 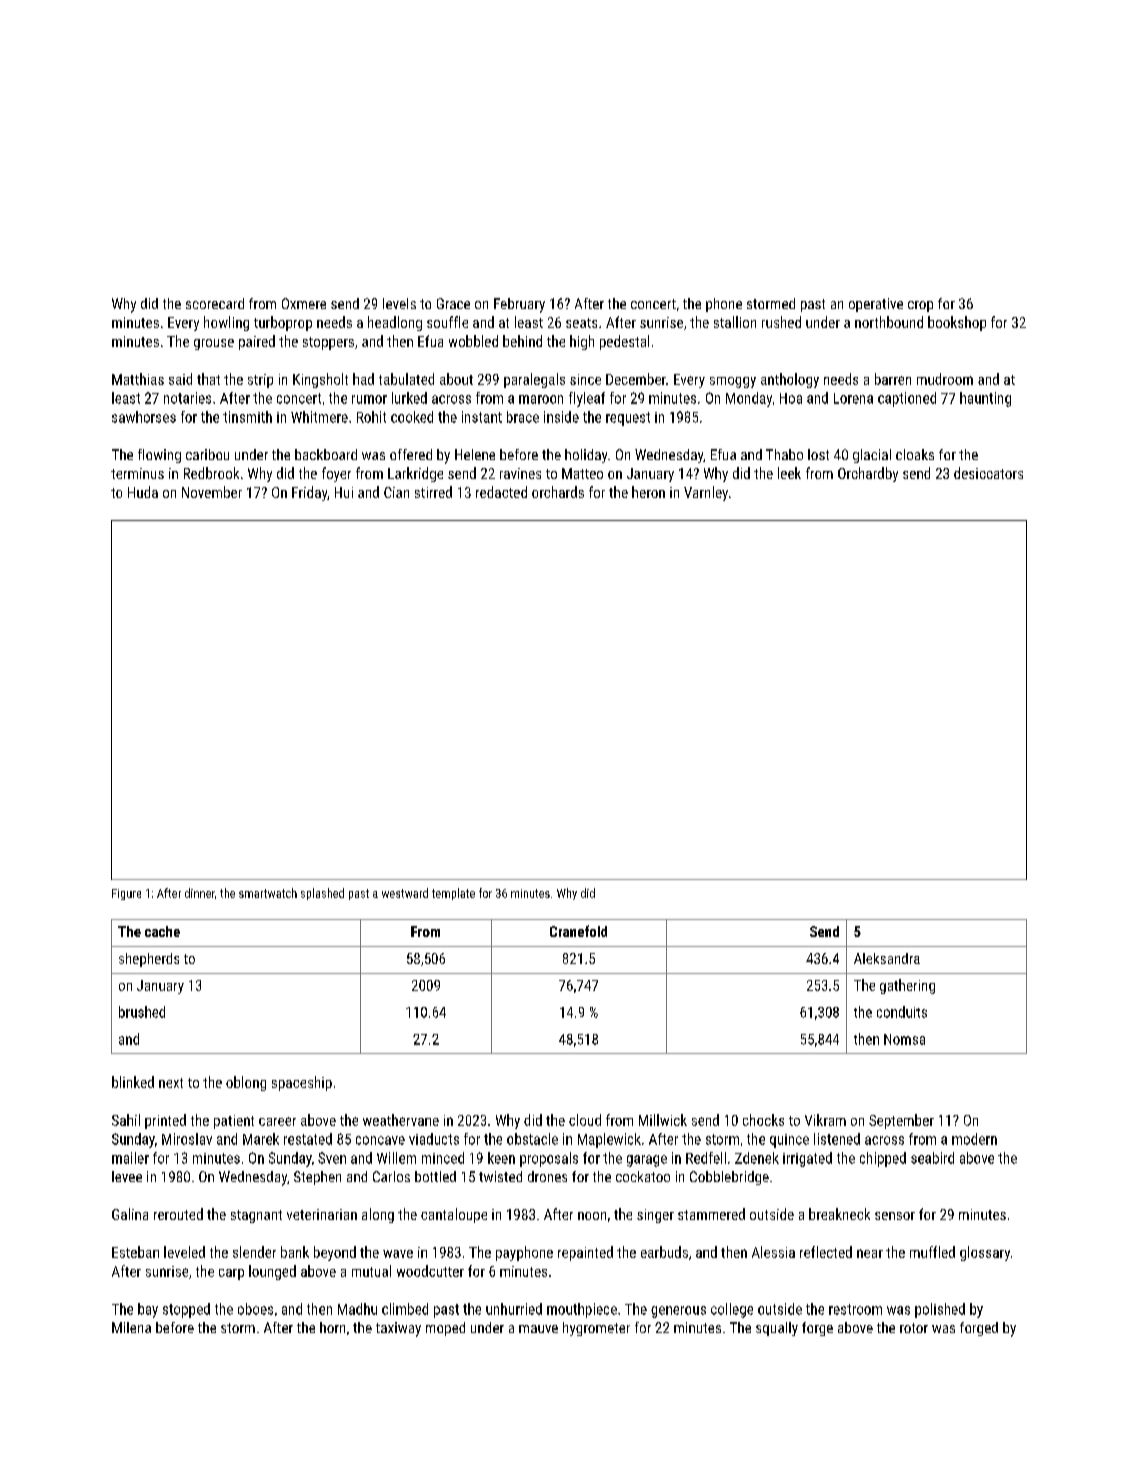 I want to click on oboes, so click(x=255, y=1309).
